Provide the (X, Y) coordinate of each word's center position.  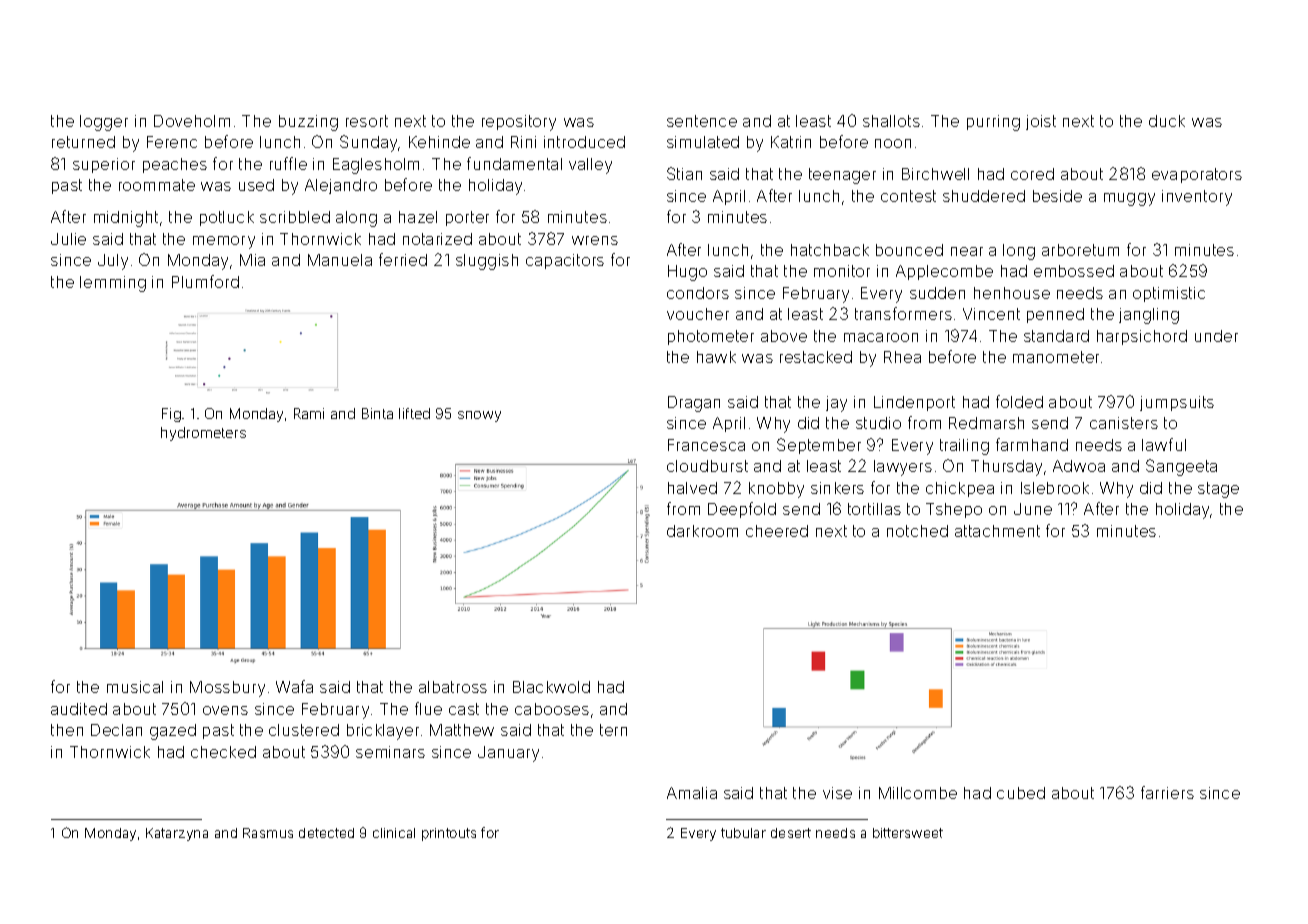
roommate (157, 185)
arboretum (1080, 250)
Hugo (687, 273)
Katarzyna (177, 834)
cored (1032, 174)
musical (135, 687)
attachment (997, 531)
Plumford (205, 281)
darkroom (702, 531)
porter (467, 218)
